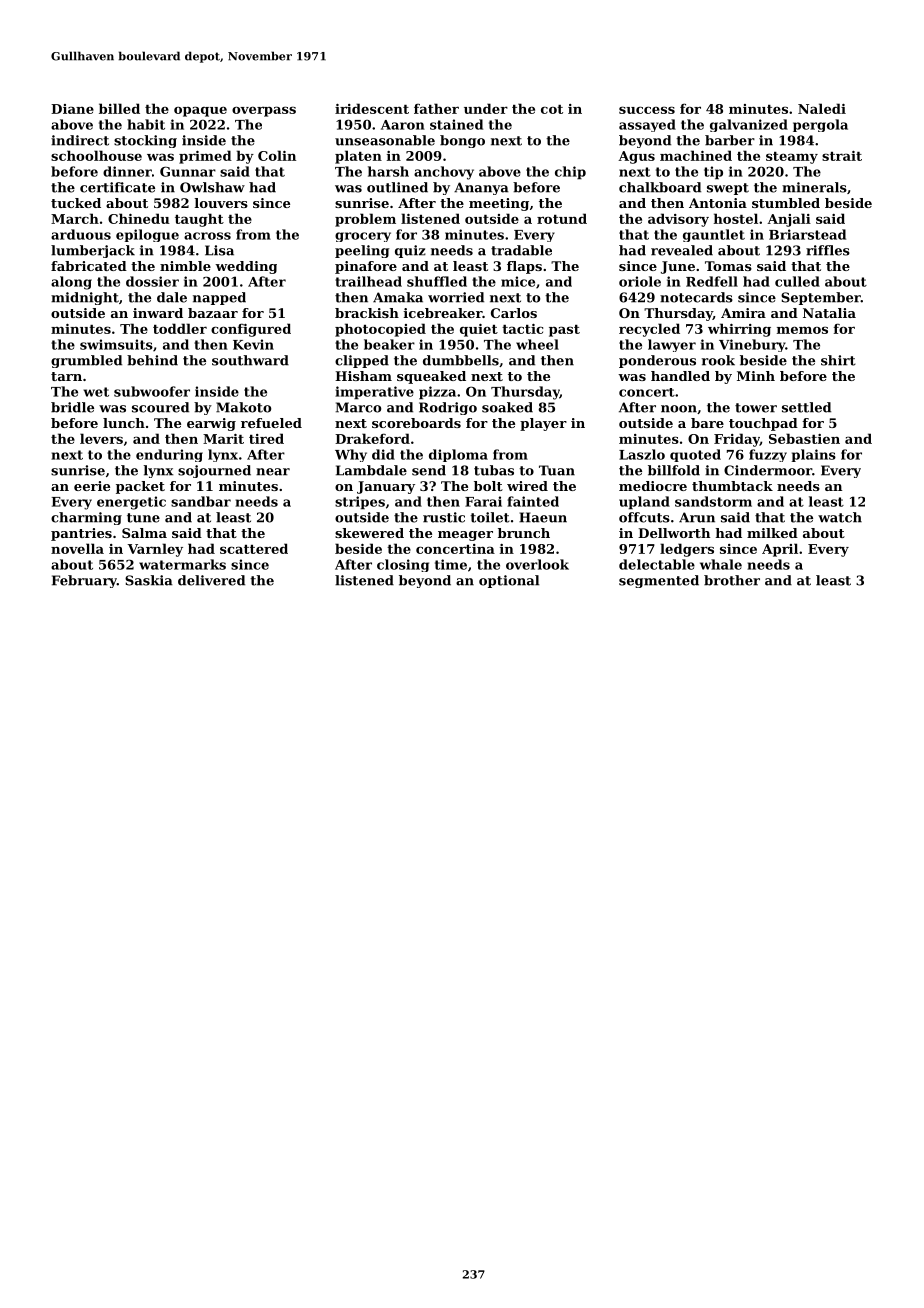 This screenshot has height=1308, width=924. Describe the element at coordinates (77, 548) in the screenshot. I see `novella` at that location.
